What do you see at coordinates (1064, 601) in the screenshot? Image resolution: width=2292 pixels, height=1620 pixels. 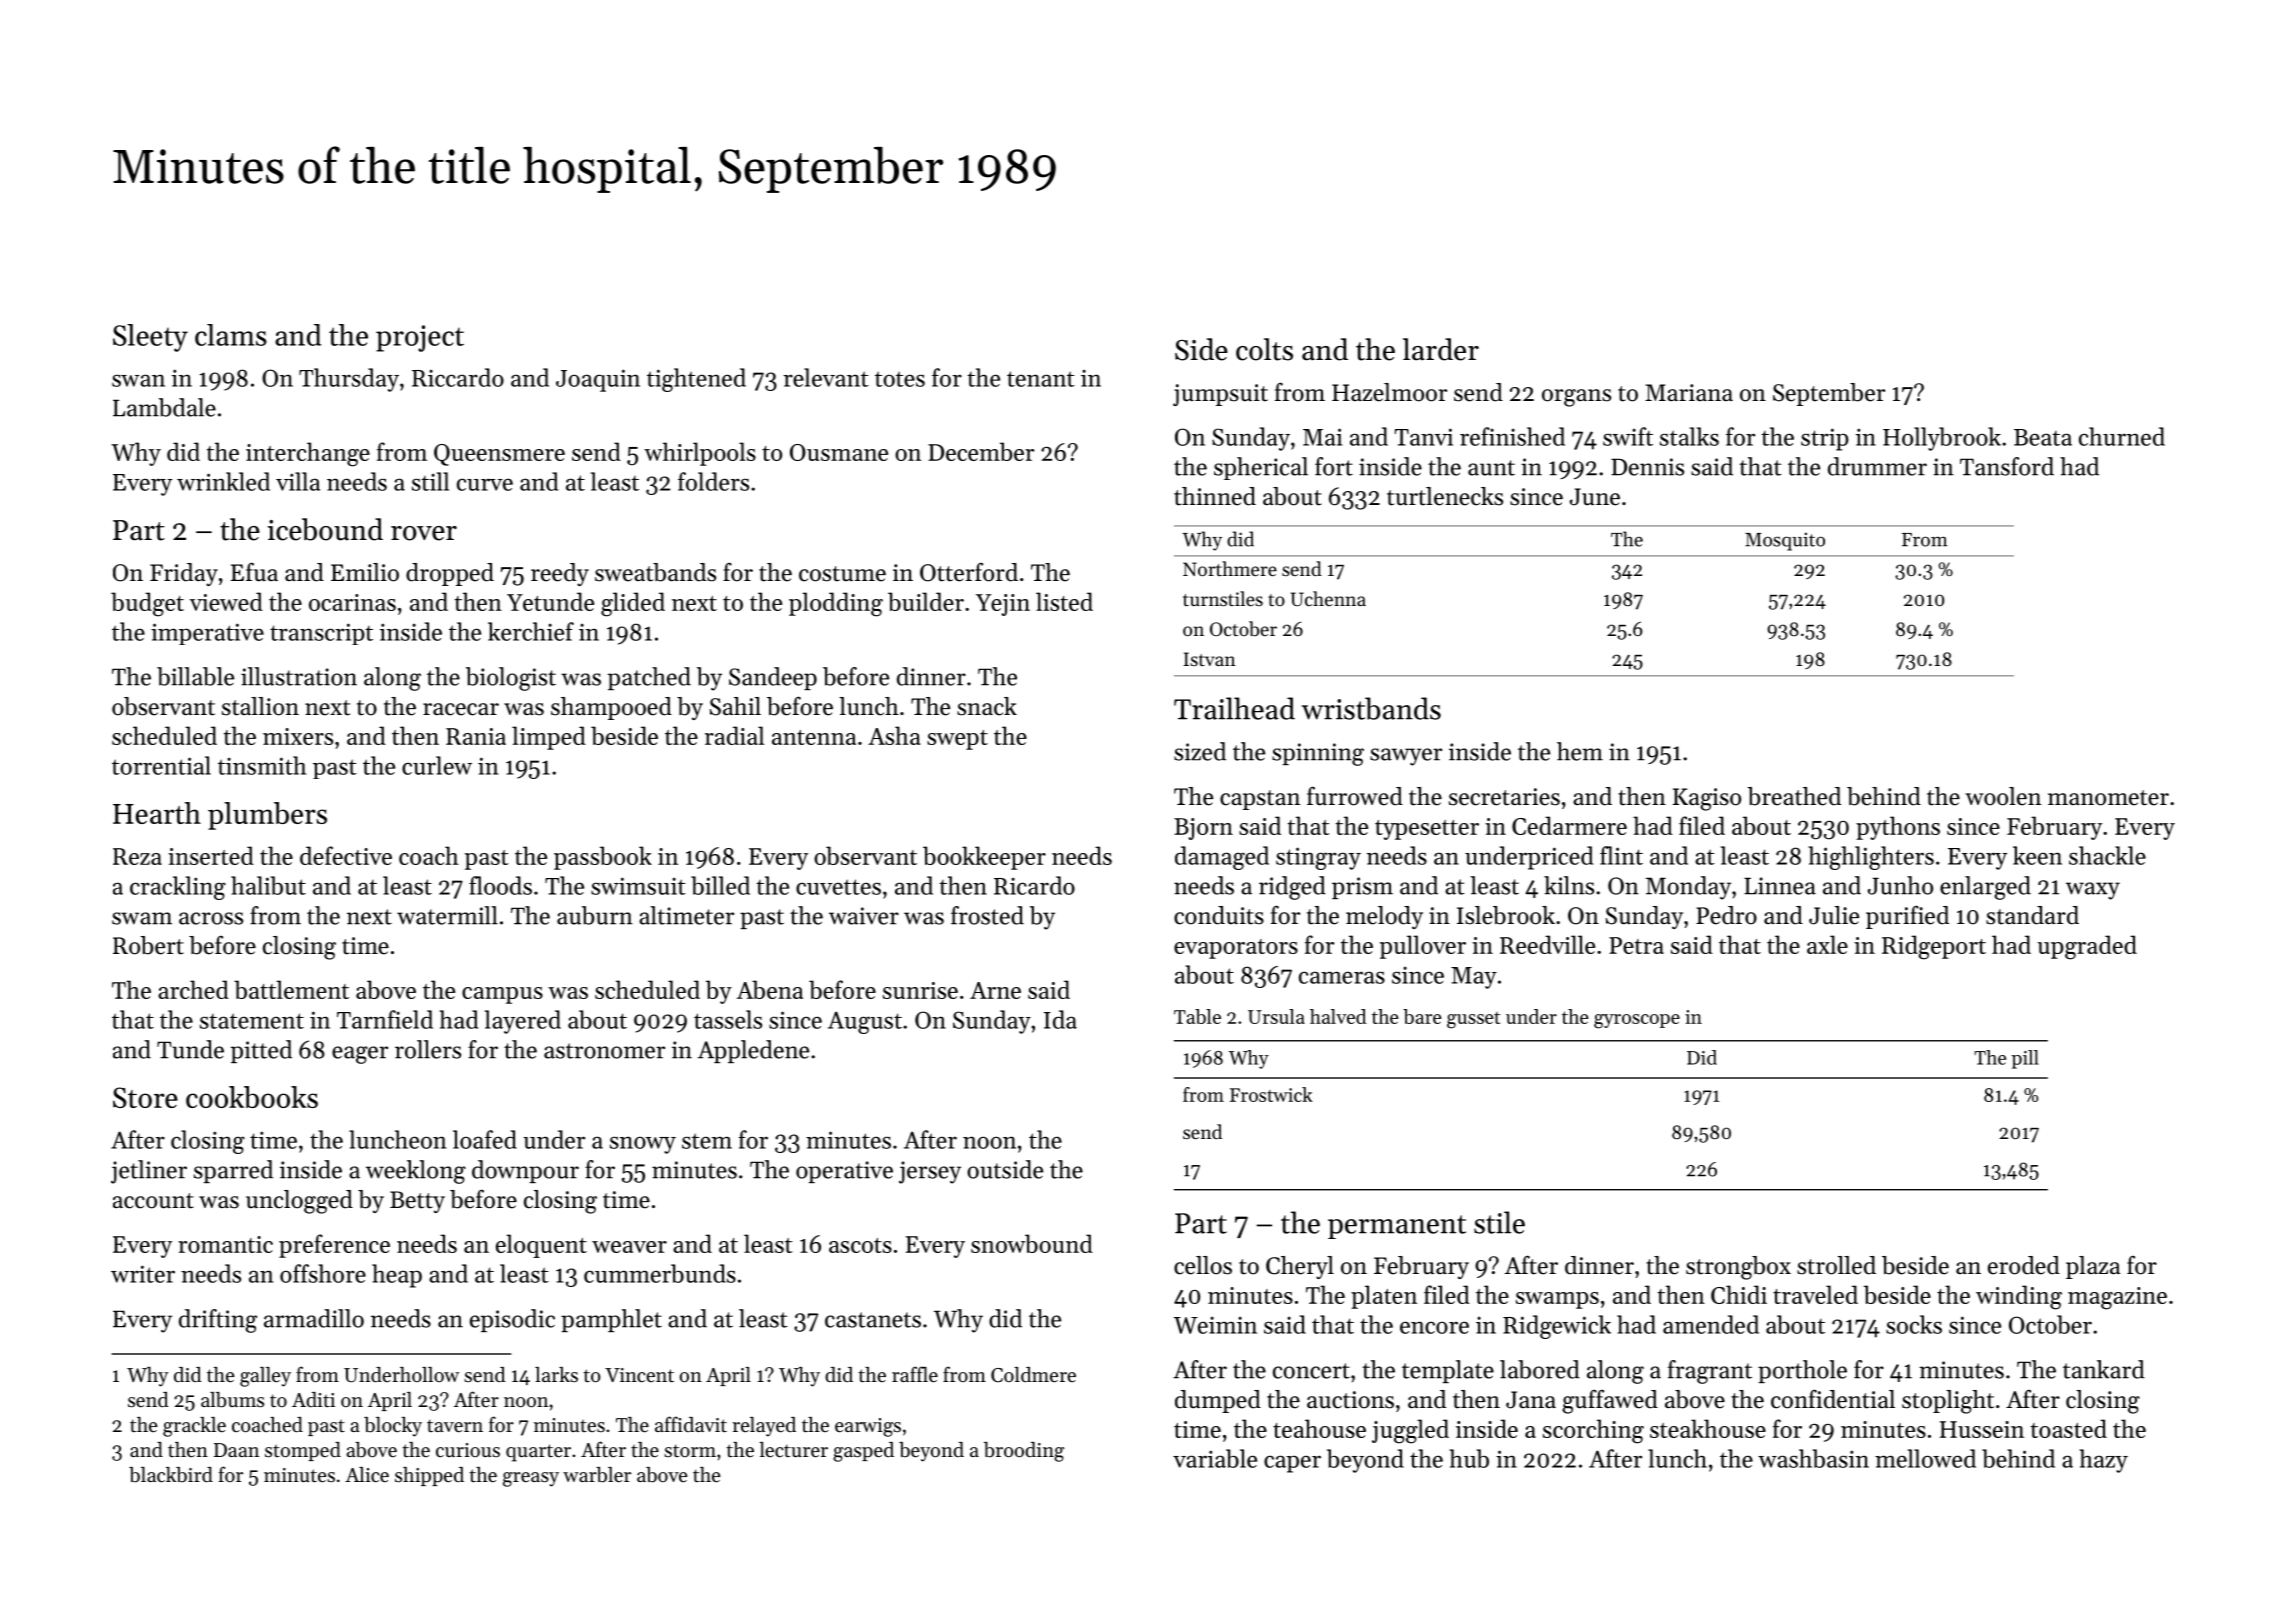 I see `listed` at bounding box center [1064, 601].
